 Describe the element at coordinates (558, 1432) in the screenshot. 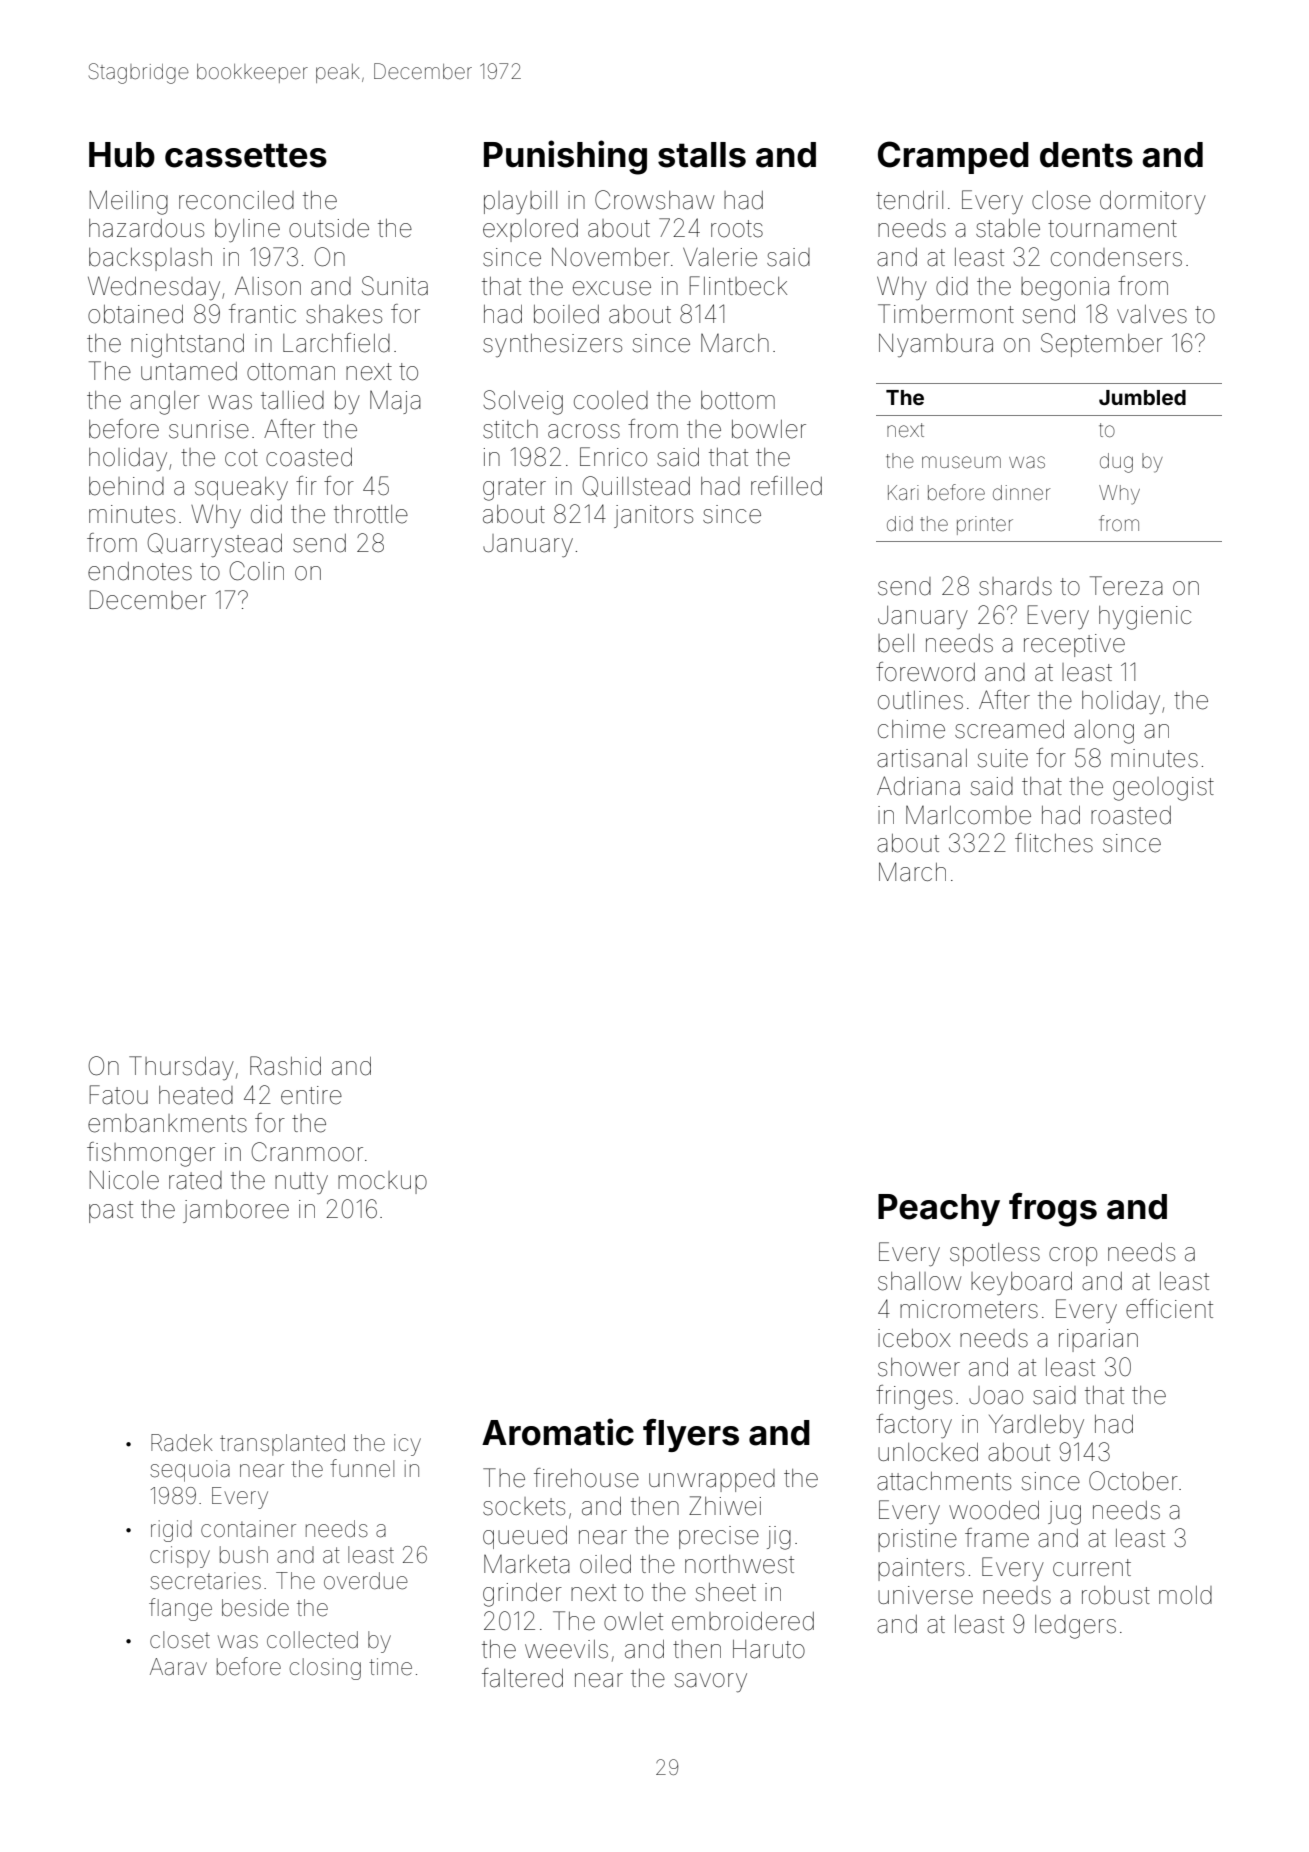

I see `Aromatic` at that location.
